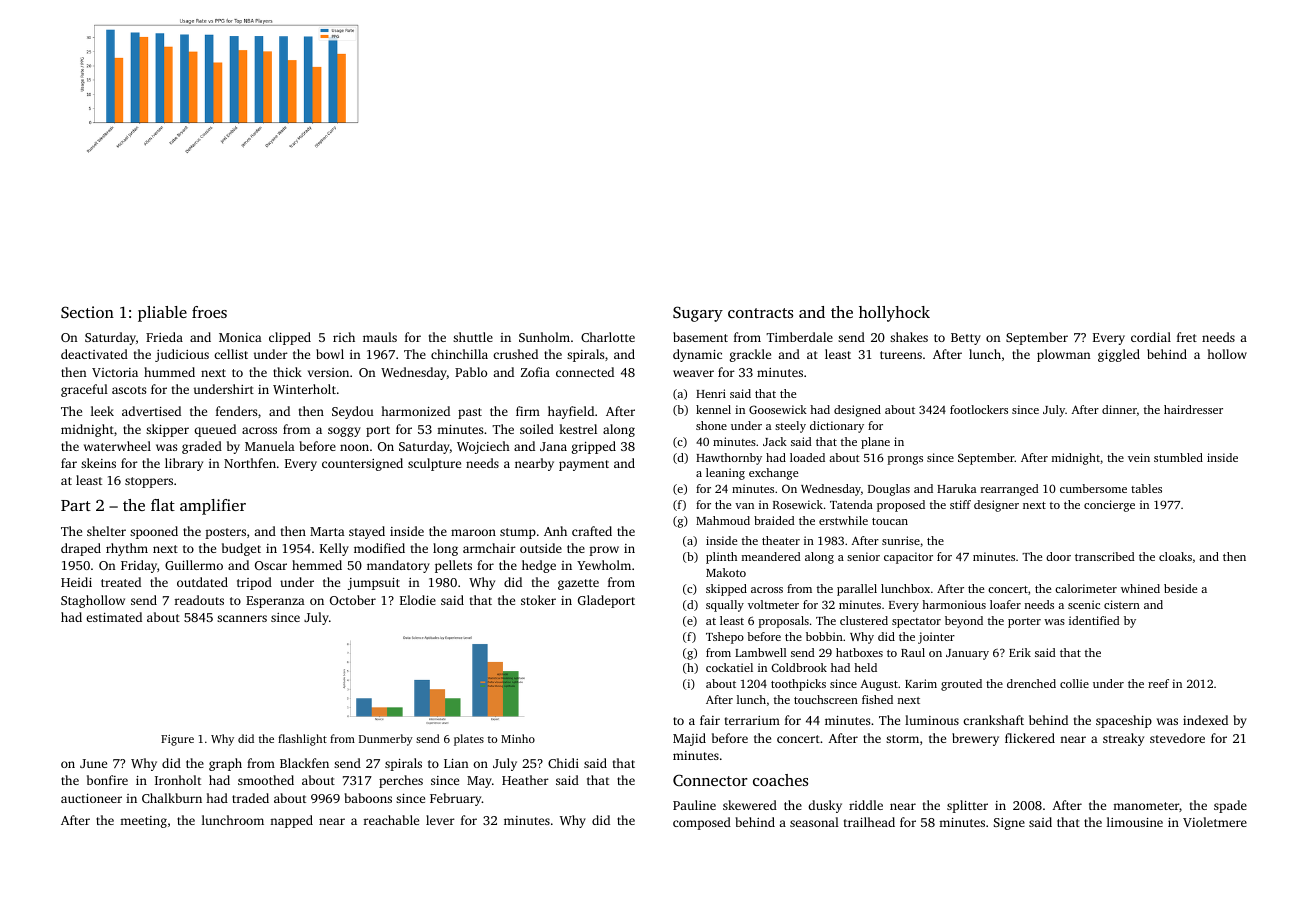  Describe the element at coordinates (76, 505) in the image. I see `Part` at that location.
